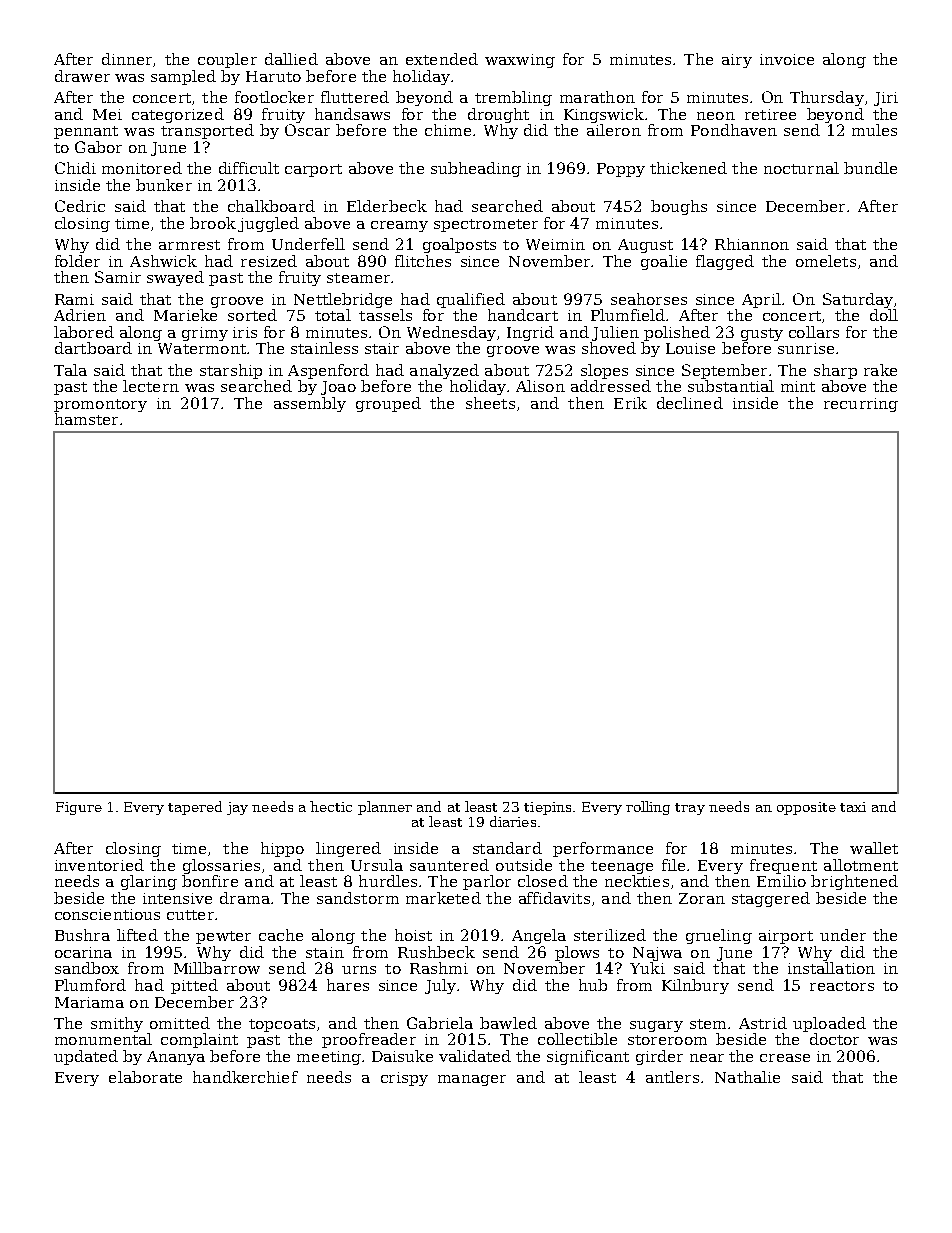  I want to click on thickened, so click(688, 168).
